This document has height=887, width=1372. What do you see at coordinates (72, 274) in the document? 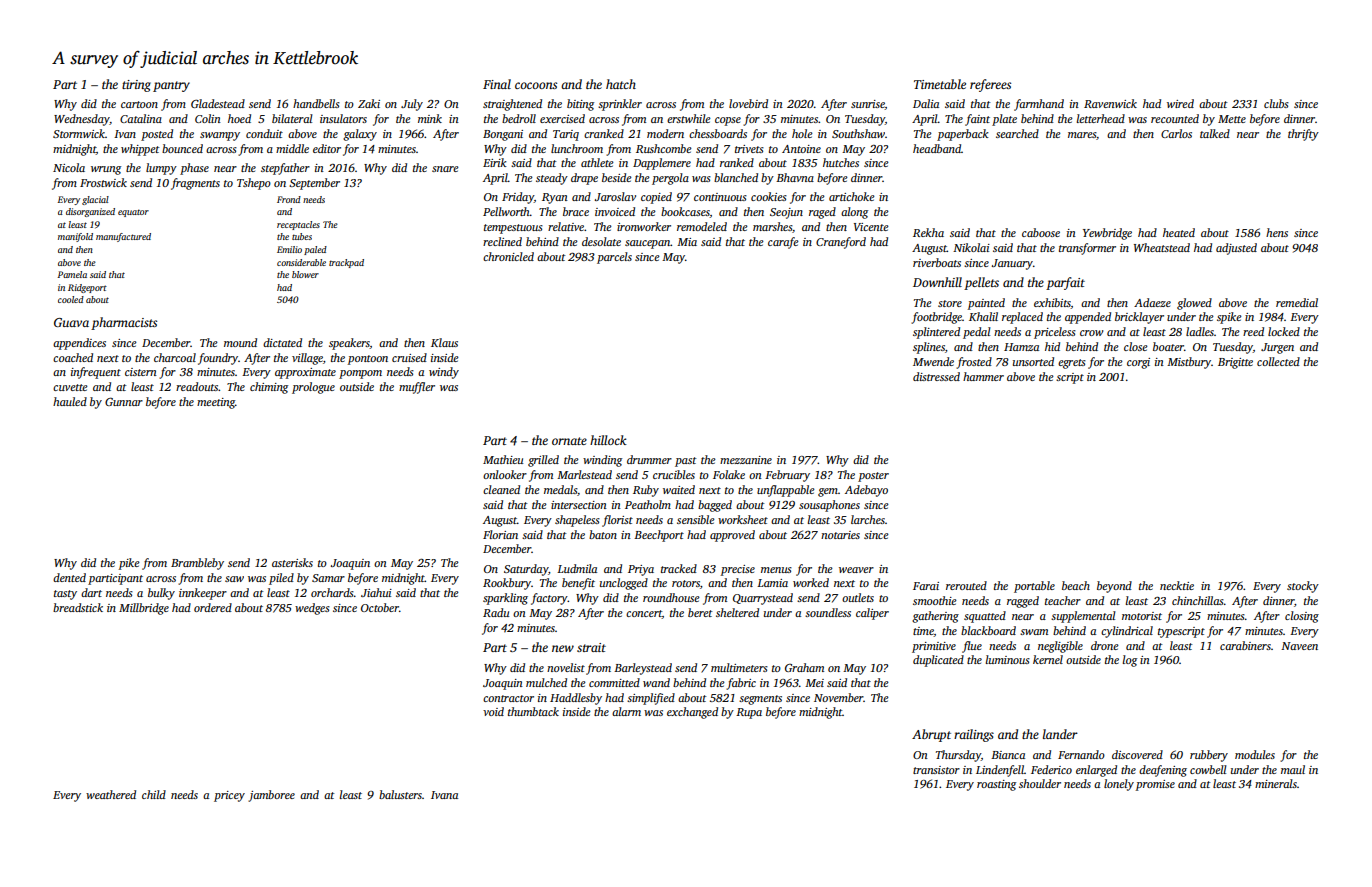
I see `Pamela` at bounding box center [72, 274].
